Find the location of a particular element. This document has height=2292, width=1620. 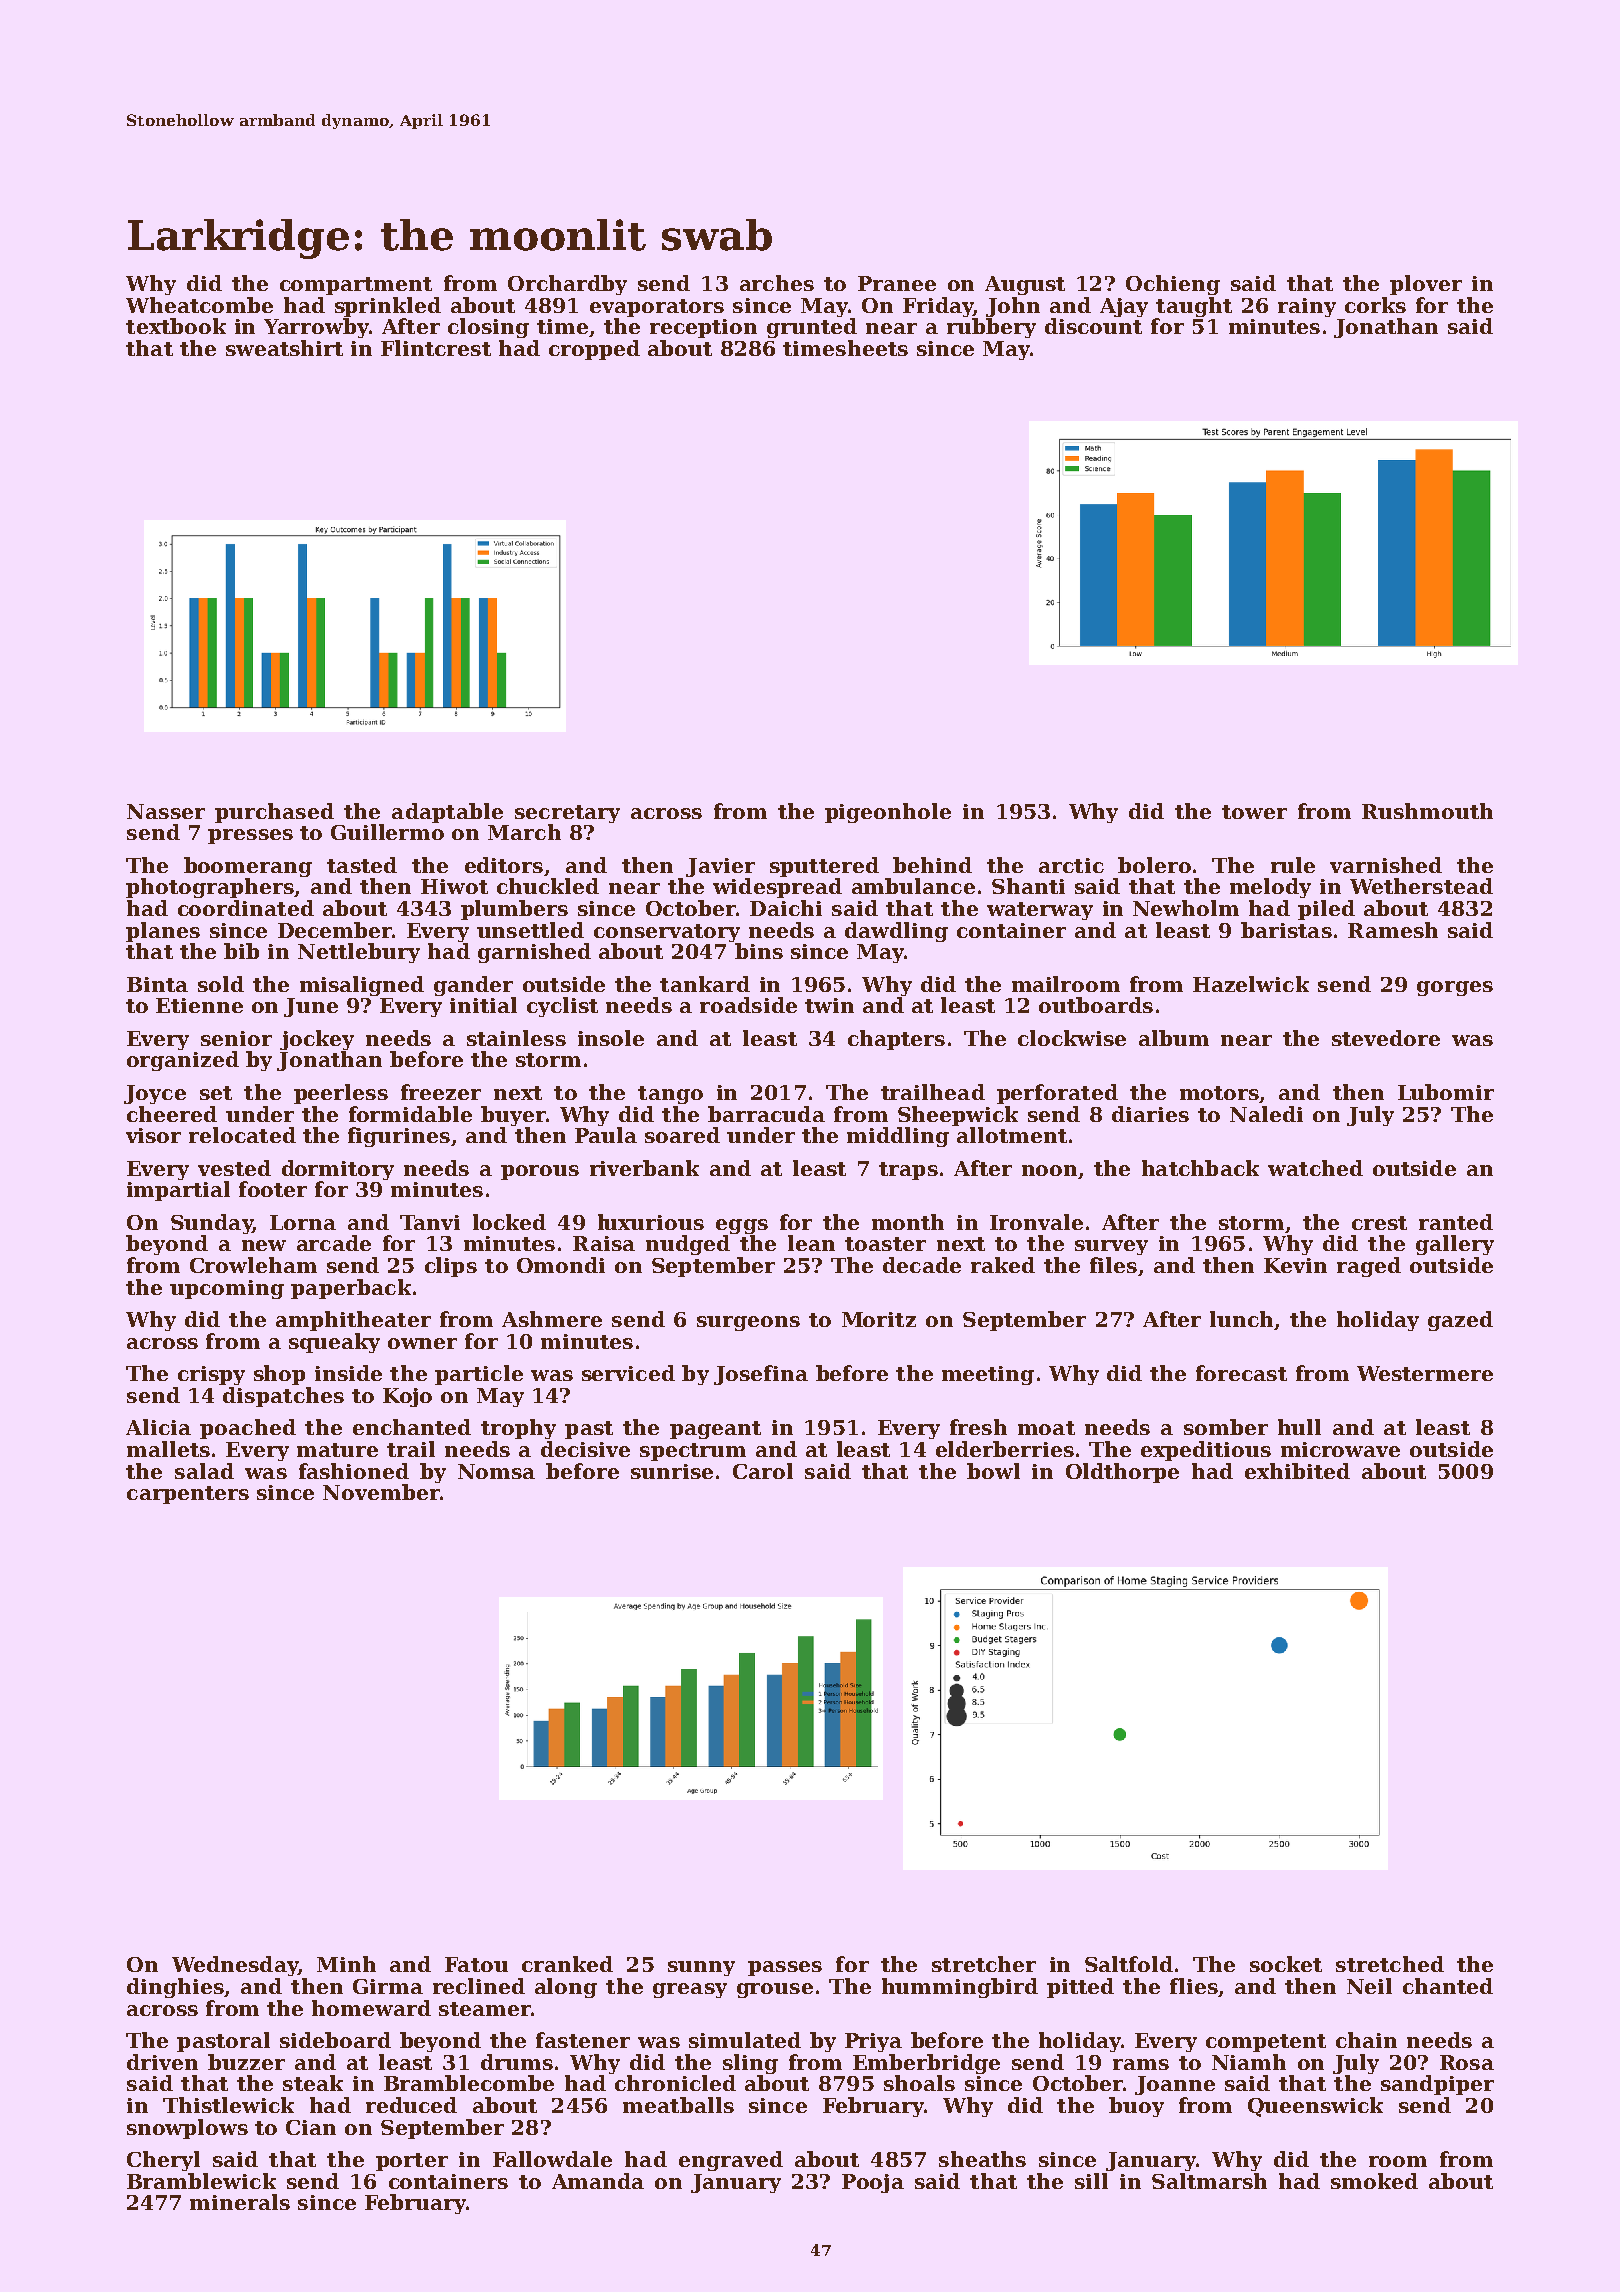

Ramesh is located at coordinates (1393, 930).
